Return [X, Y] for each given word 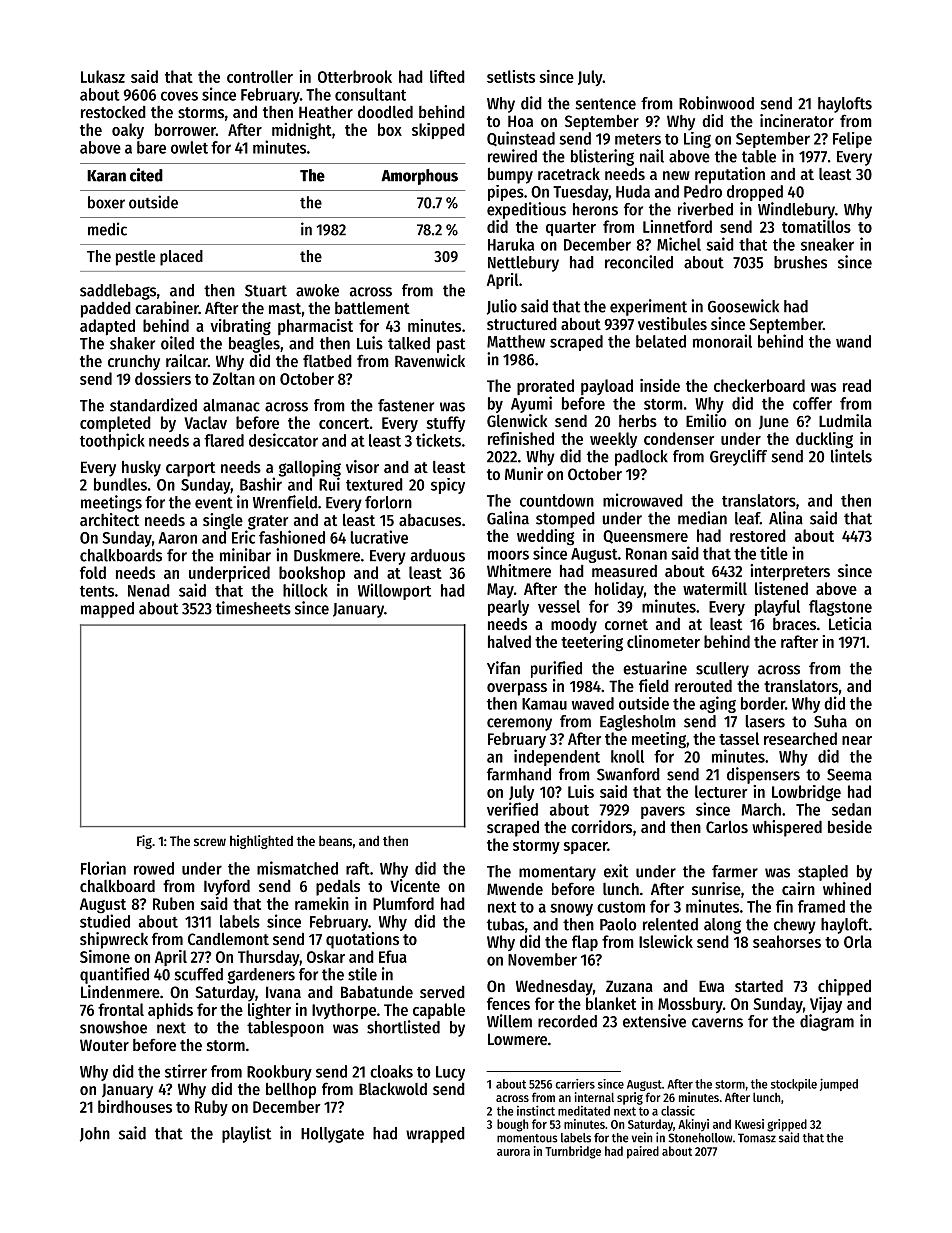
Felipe [852, 140]
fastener [406, 405]
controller [260, 76]
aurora [513, 1152]
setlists [511, 76]
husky [141, 469]
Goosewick [743, 306]
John [95, 1134]
